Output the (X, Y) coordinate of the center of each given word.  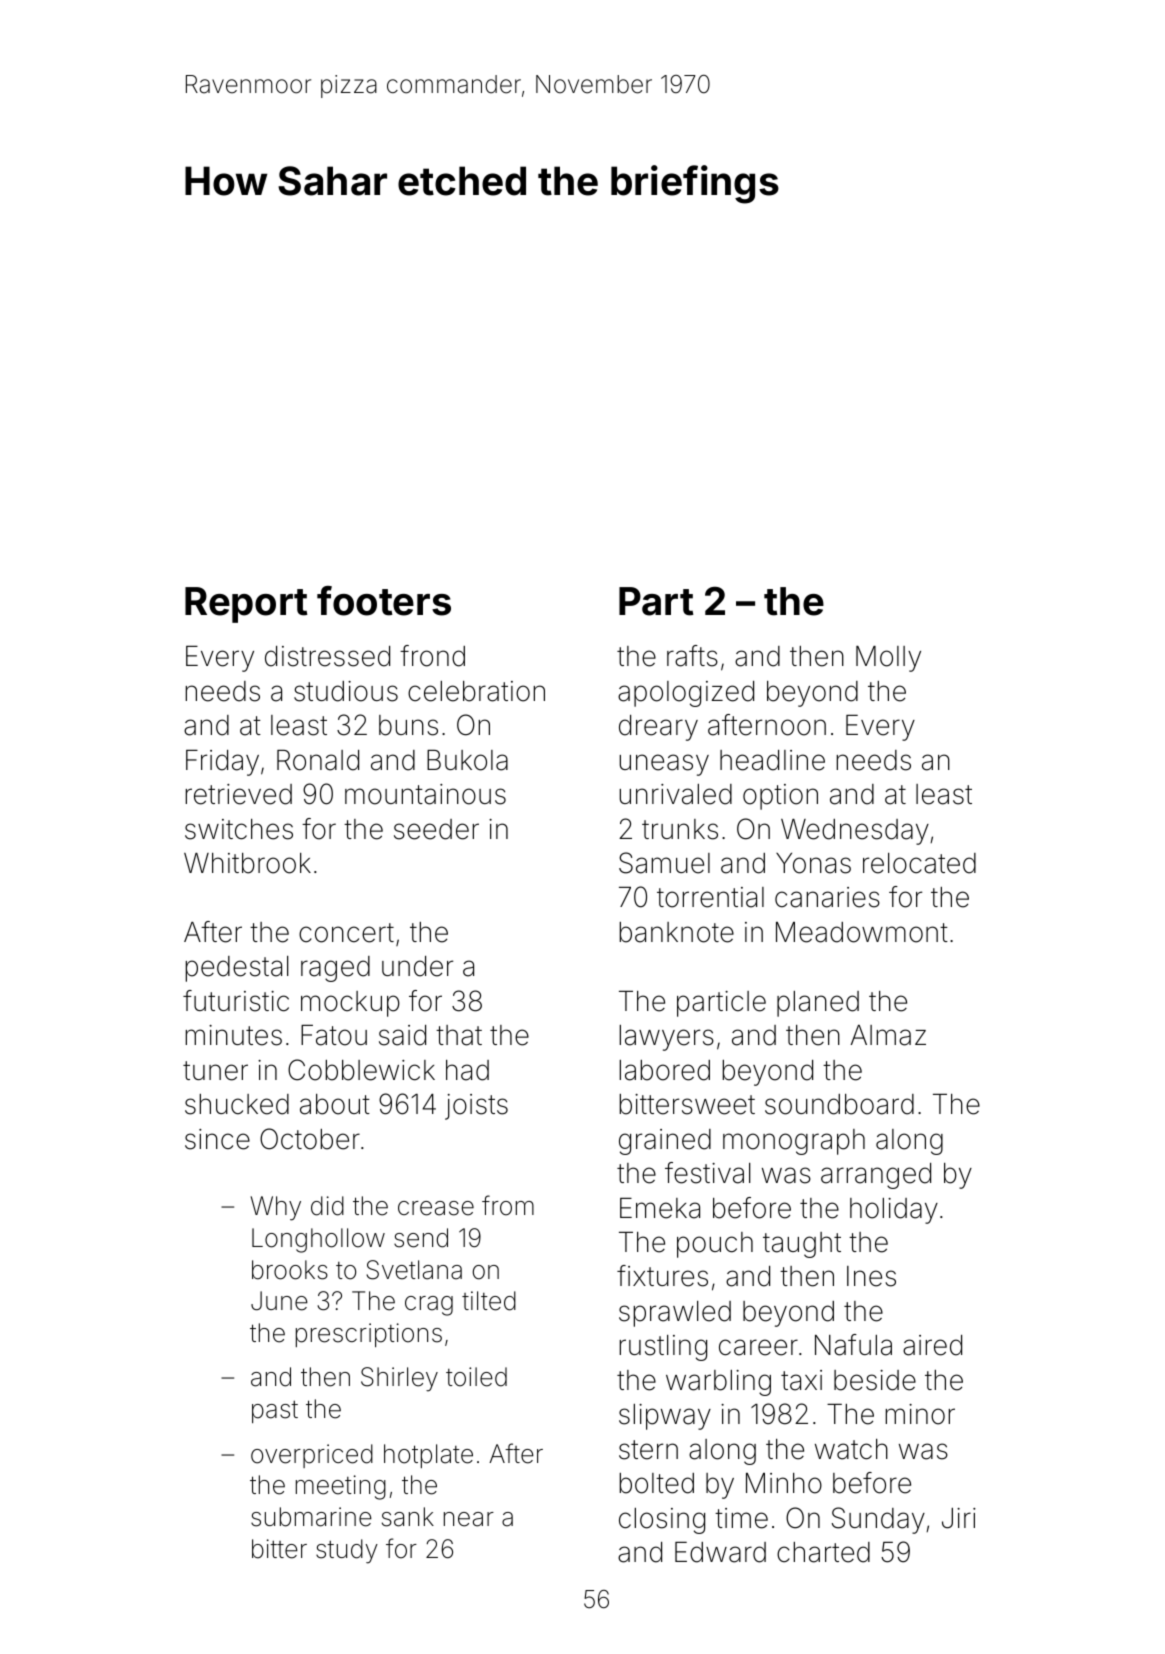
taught (802, 1245)
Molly (888, 659)
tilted (489, 1301)
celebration (476, 691)
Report (246, 605)
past (275, 1412)
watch (851, 1449)
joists (476, 1107)
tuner (215, 1071)
